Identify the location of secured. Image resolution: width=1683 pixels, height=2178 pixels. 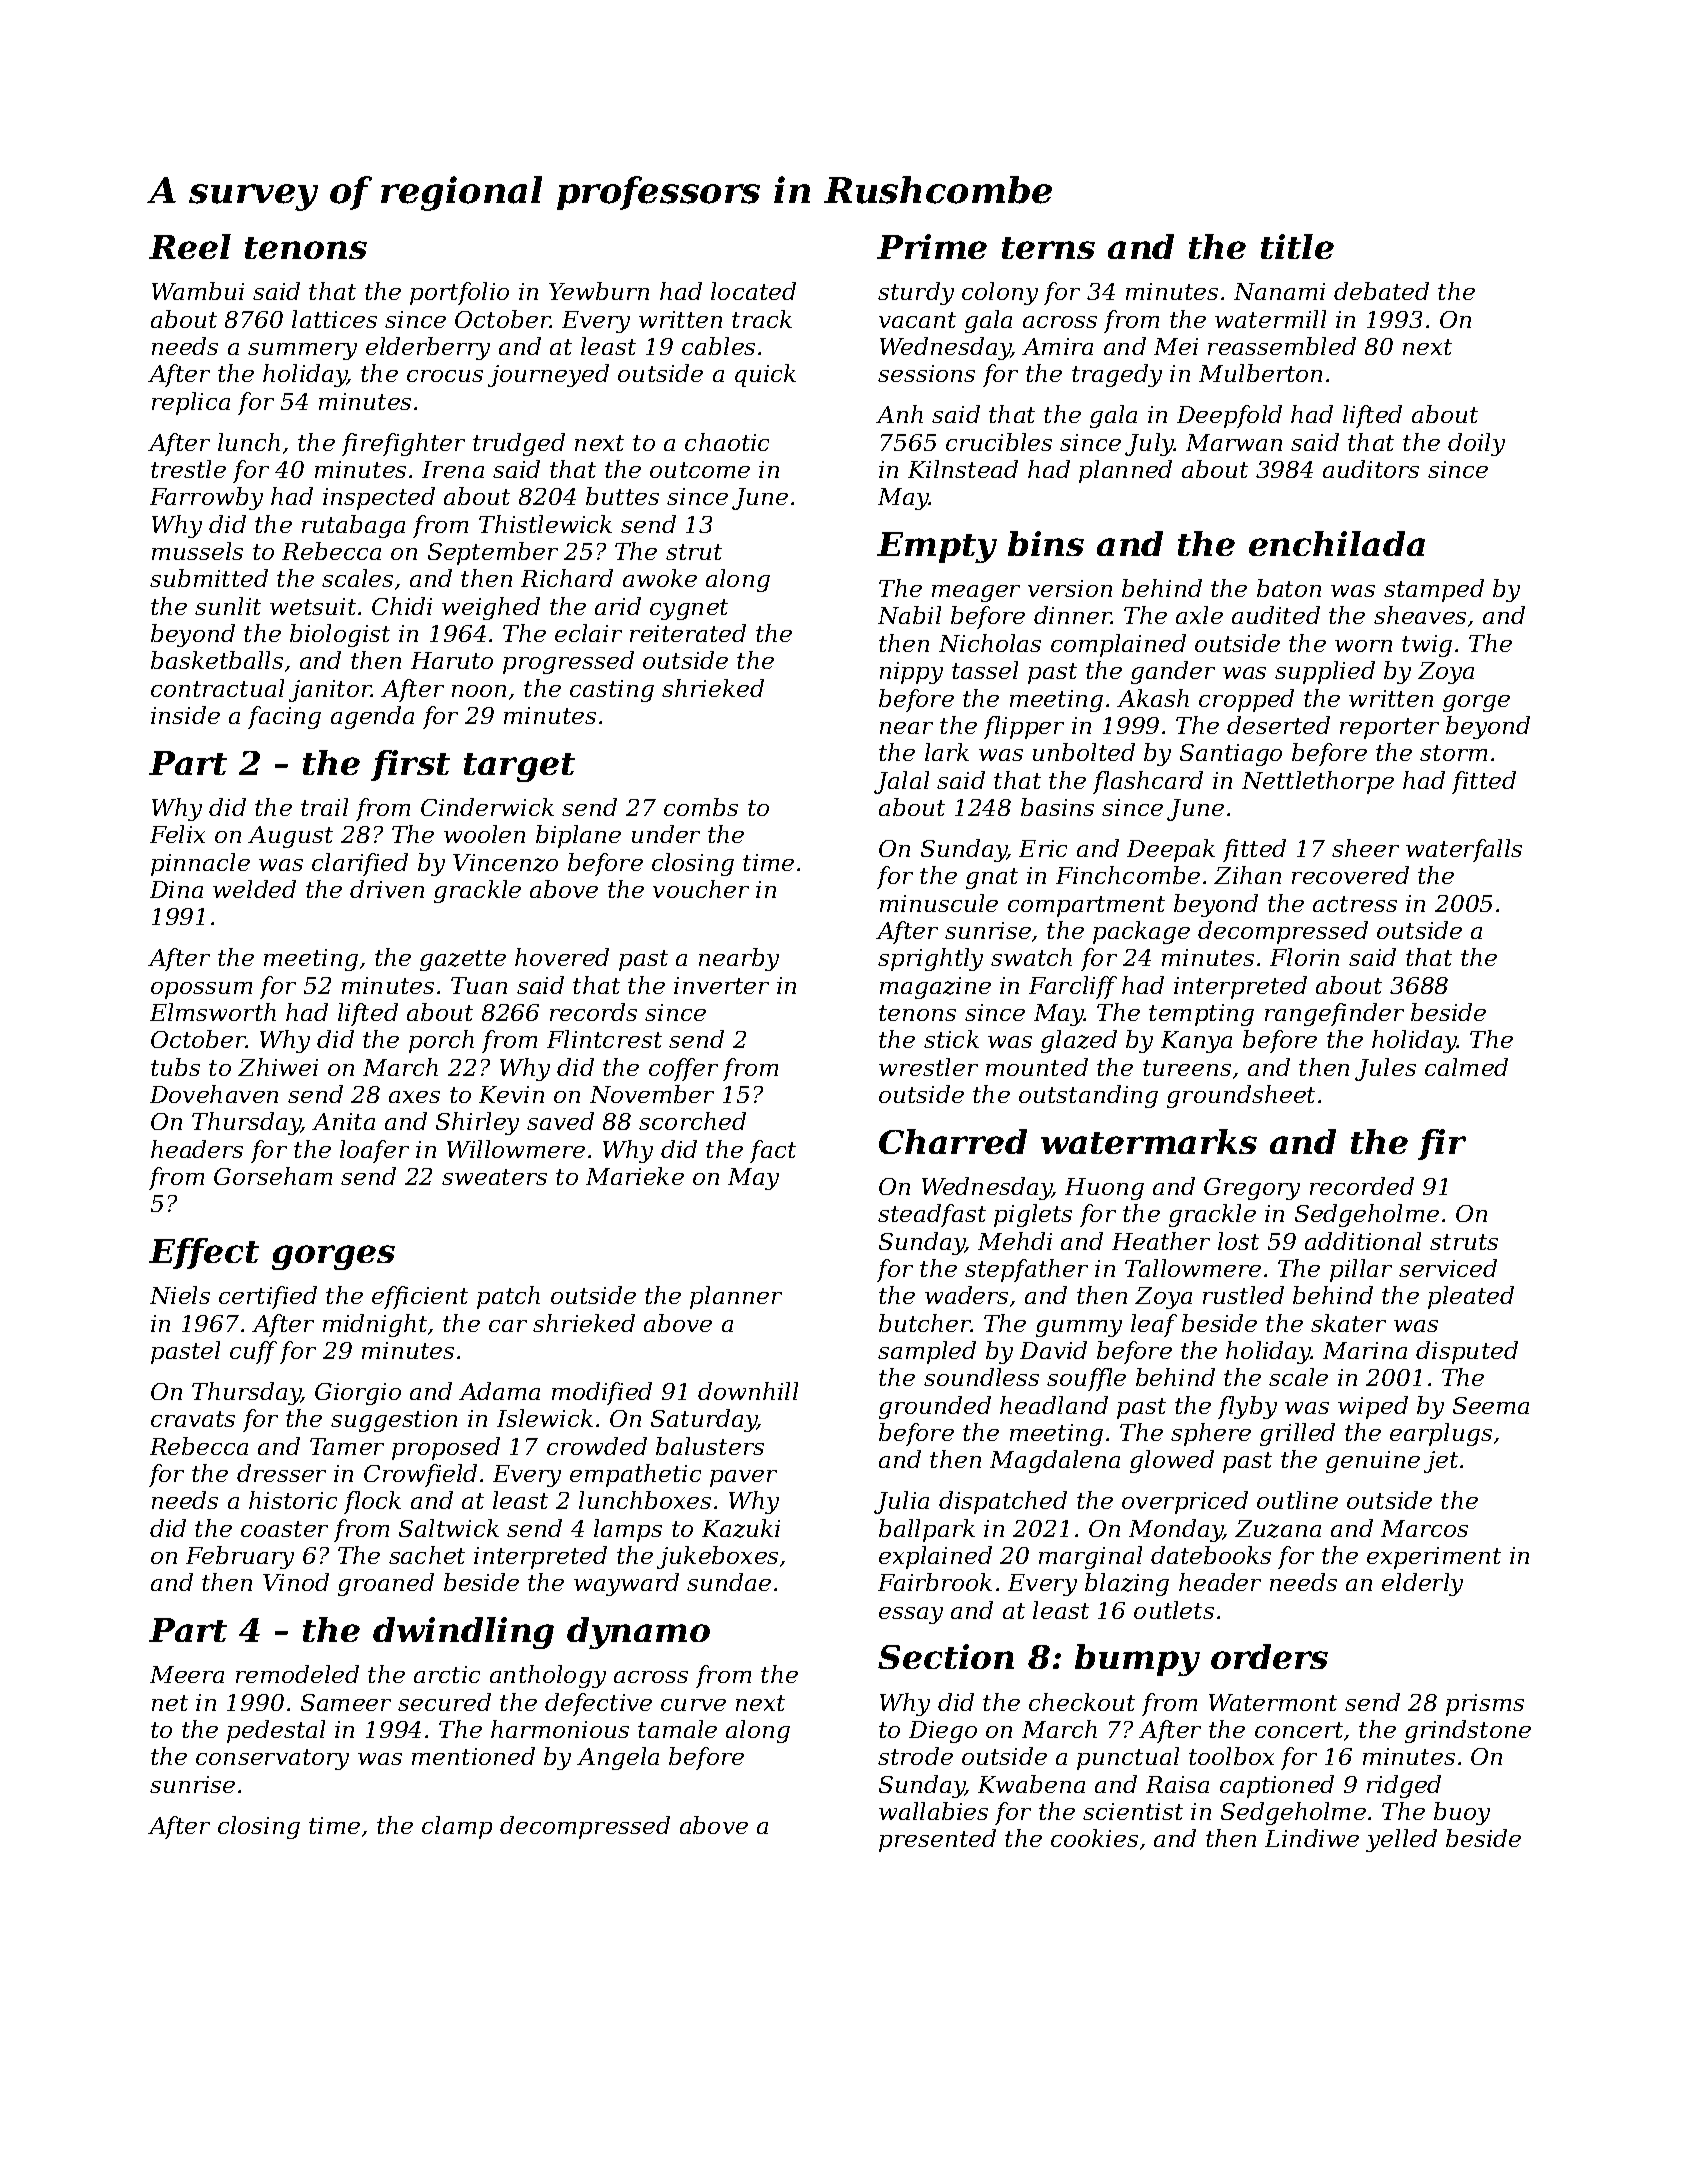
(444, 1702).
